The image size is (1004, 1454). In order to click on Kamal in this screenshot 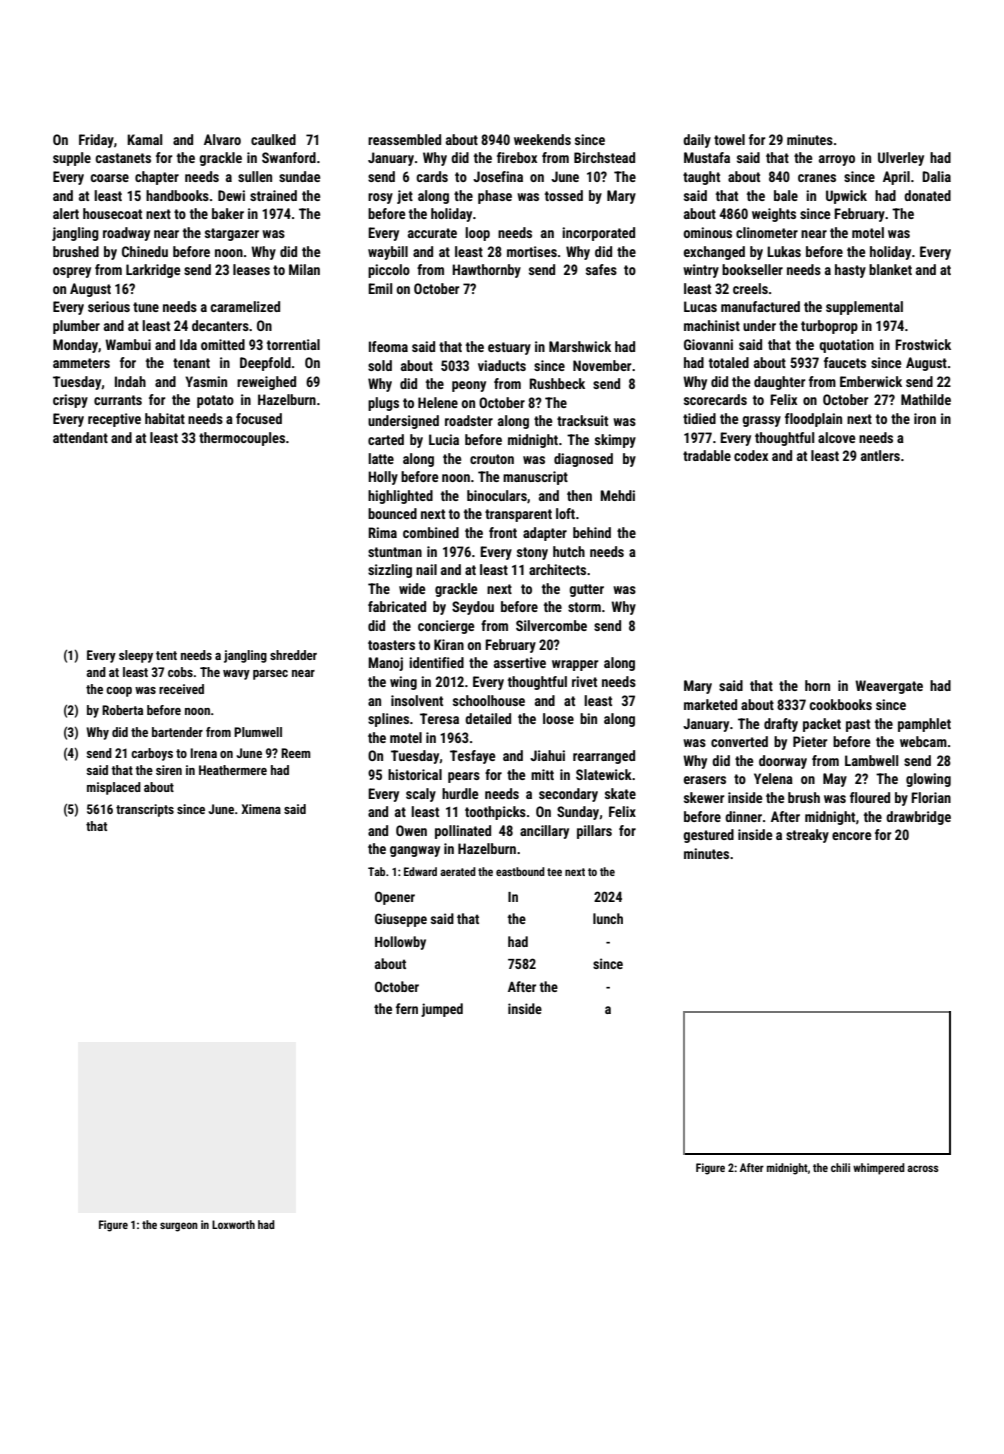, I will do `click(144, 139)`.
